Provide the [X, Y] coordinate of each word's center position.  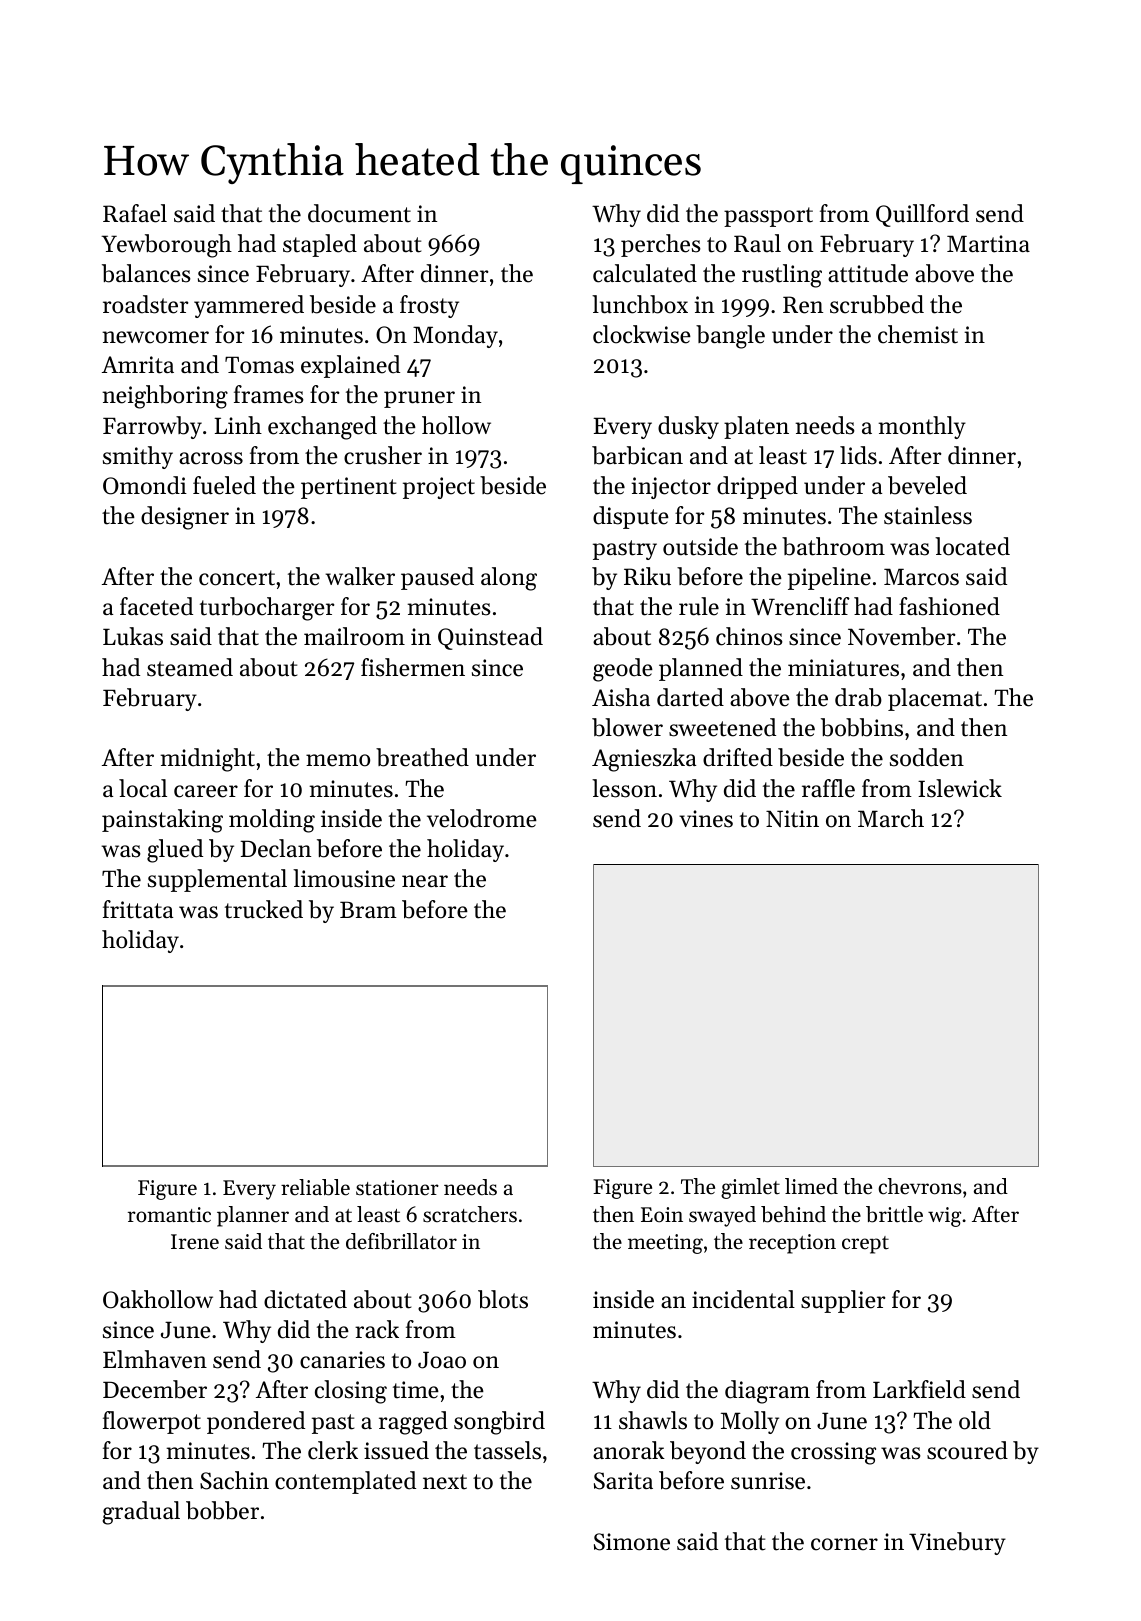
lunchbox [640, 304]
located [972, 546]
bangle [730, 337]
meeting [665, 1244]
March [891, 818]
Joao [442, 1360]
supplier [843, 1301]
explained [350, 366]
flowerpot [152, 1422]
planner [253, 1216]
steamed [190, 667]
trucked [264, 909]
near [425, 881]
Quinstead [490, 638]
